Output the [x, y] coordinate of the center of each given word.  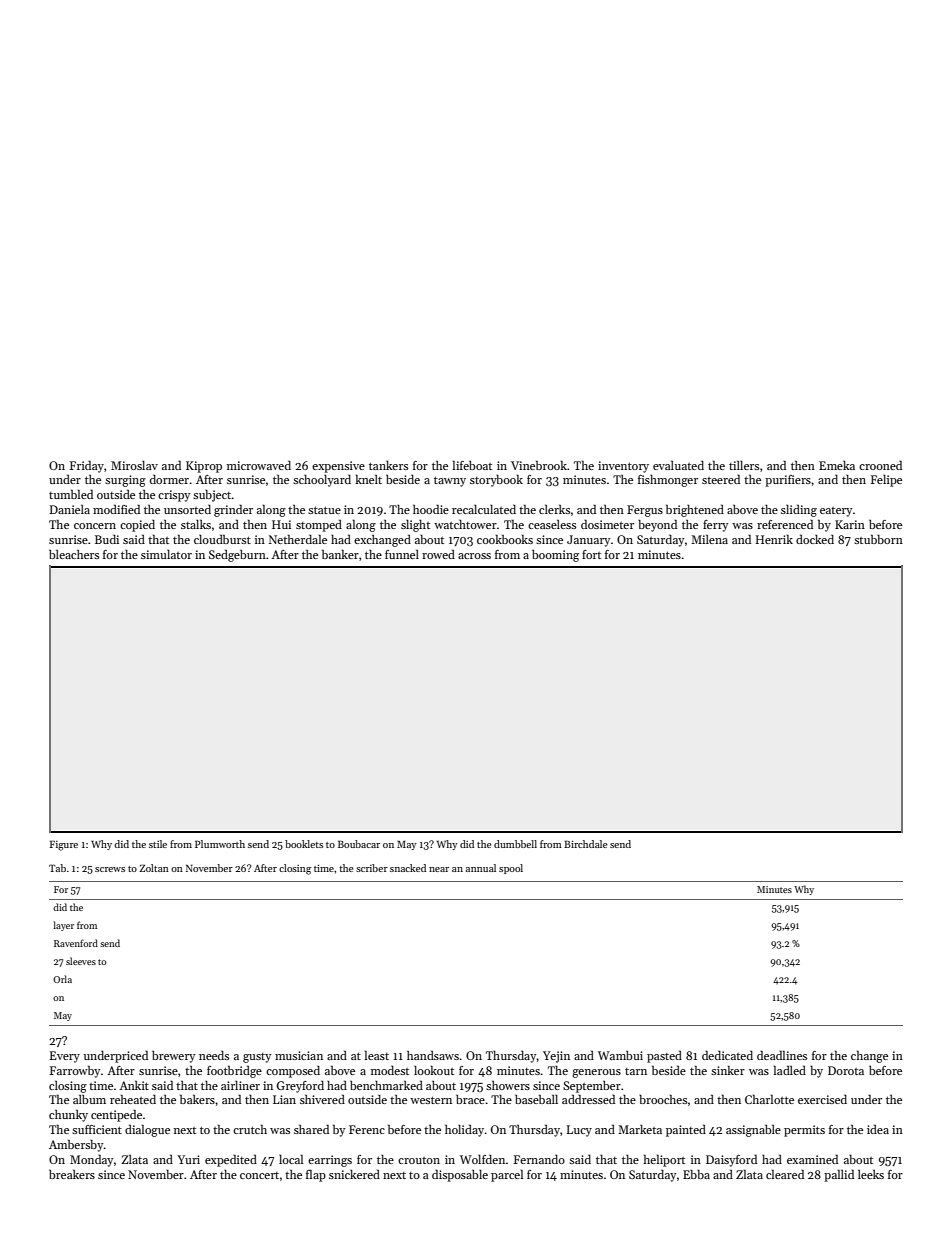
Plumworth [220, 844]
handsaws [433, 1055]
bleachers [74, 554]
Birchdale [586, 844]
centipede [116, 1115]
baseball [536, 1099]
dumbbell [515, 844]
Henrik [774, 539]
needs [214, 1055]
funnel [402, 554]
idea [878, 1129]
